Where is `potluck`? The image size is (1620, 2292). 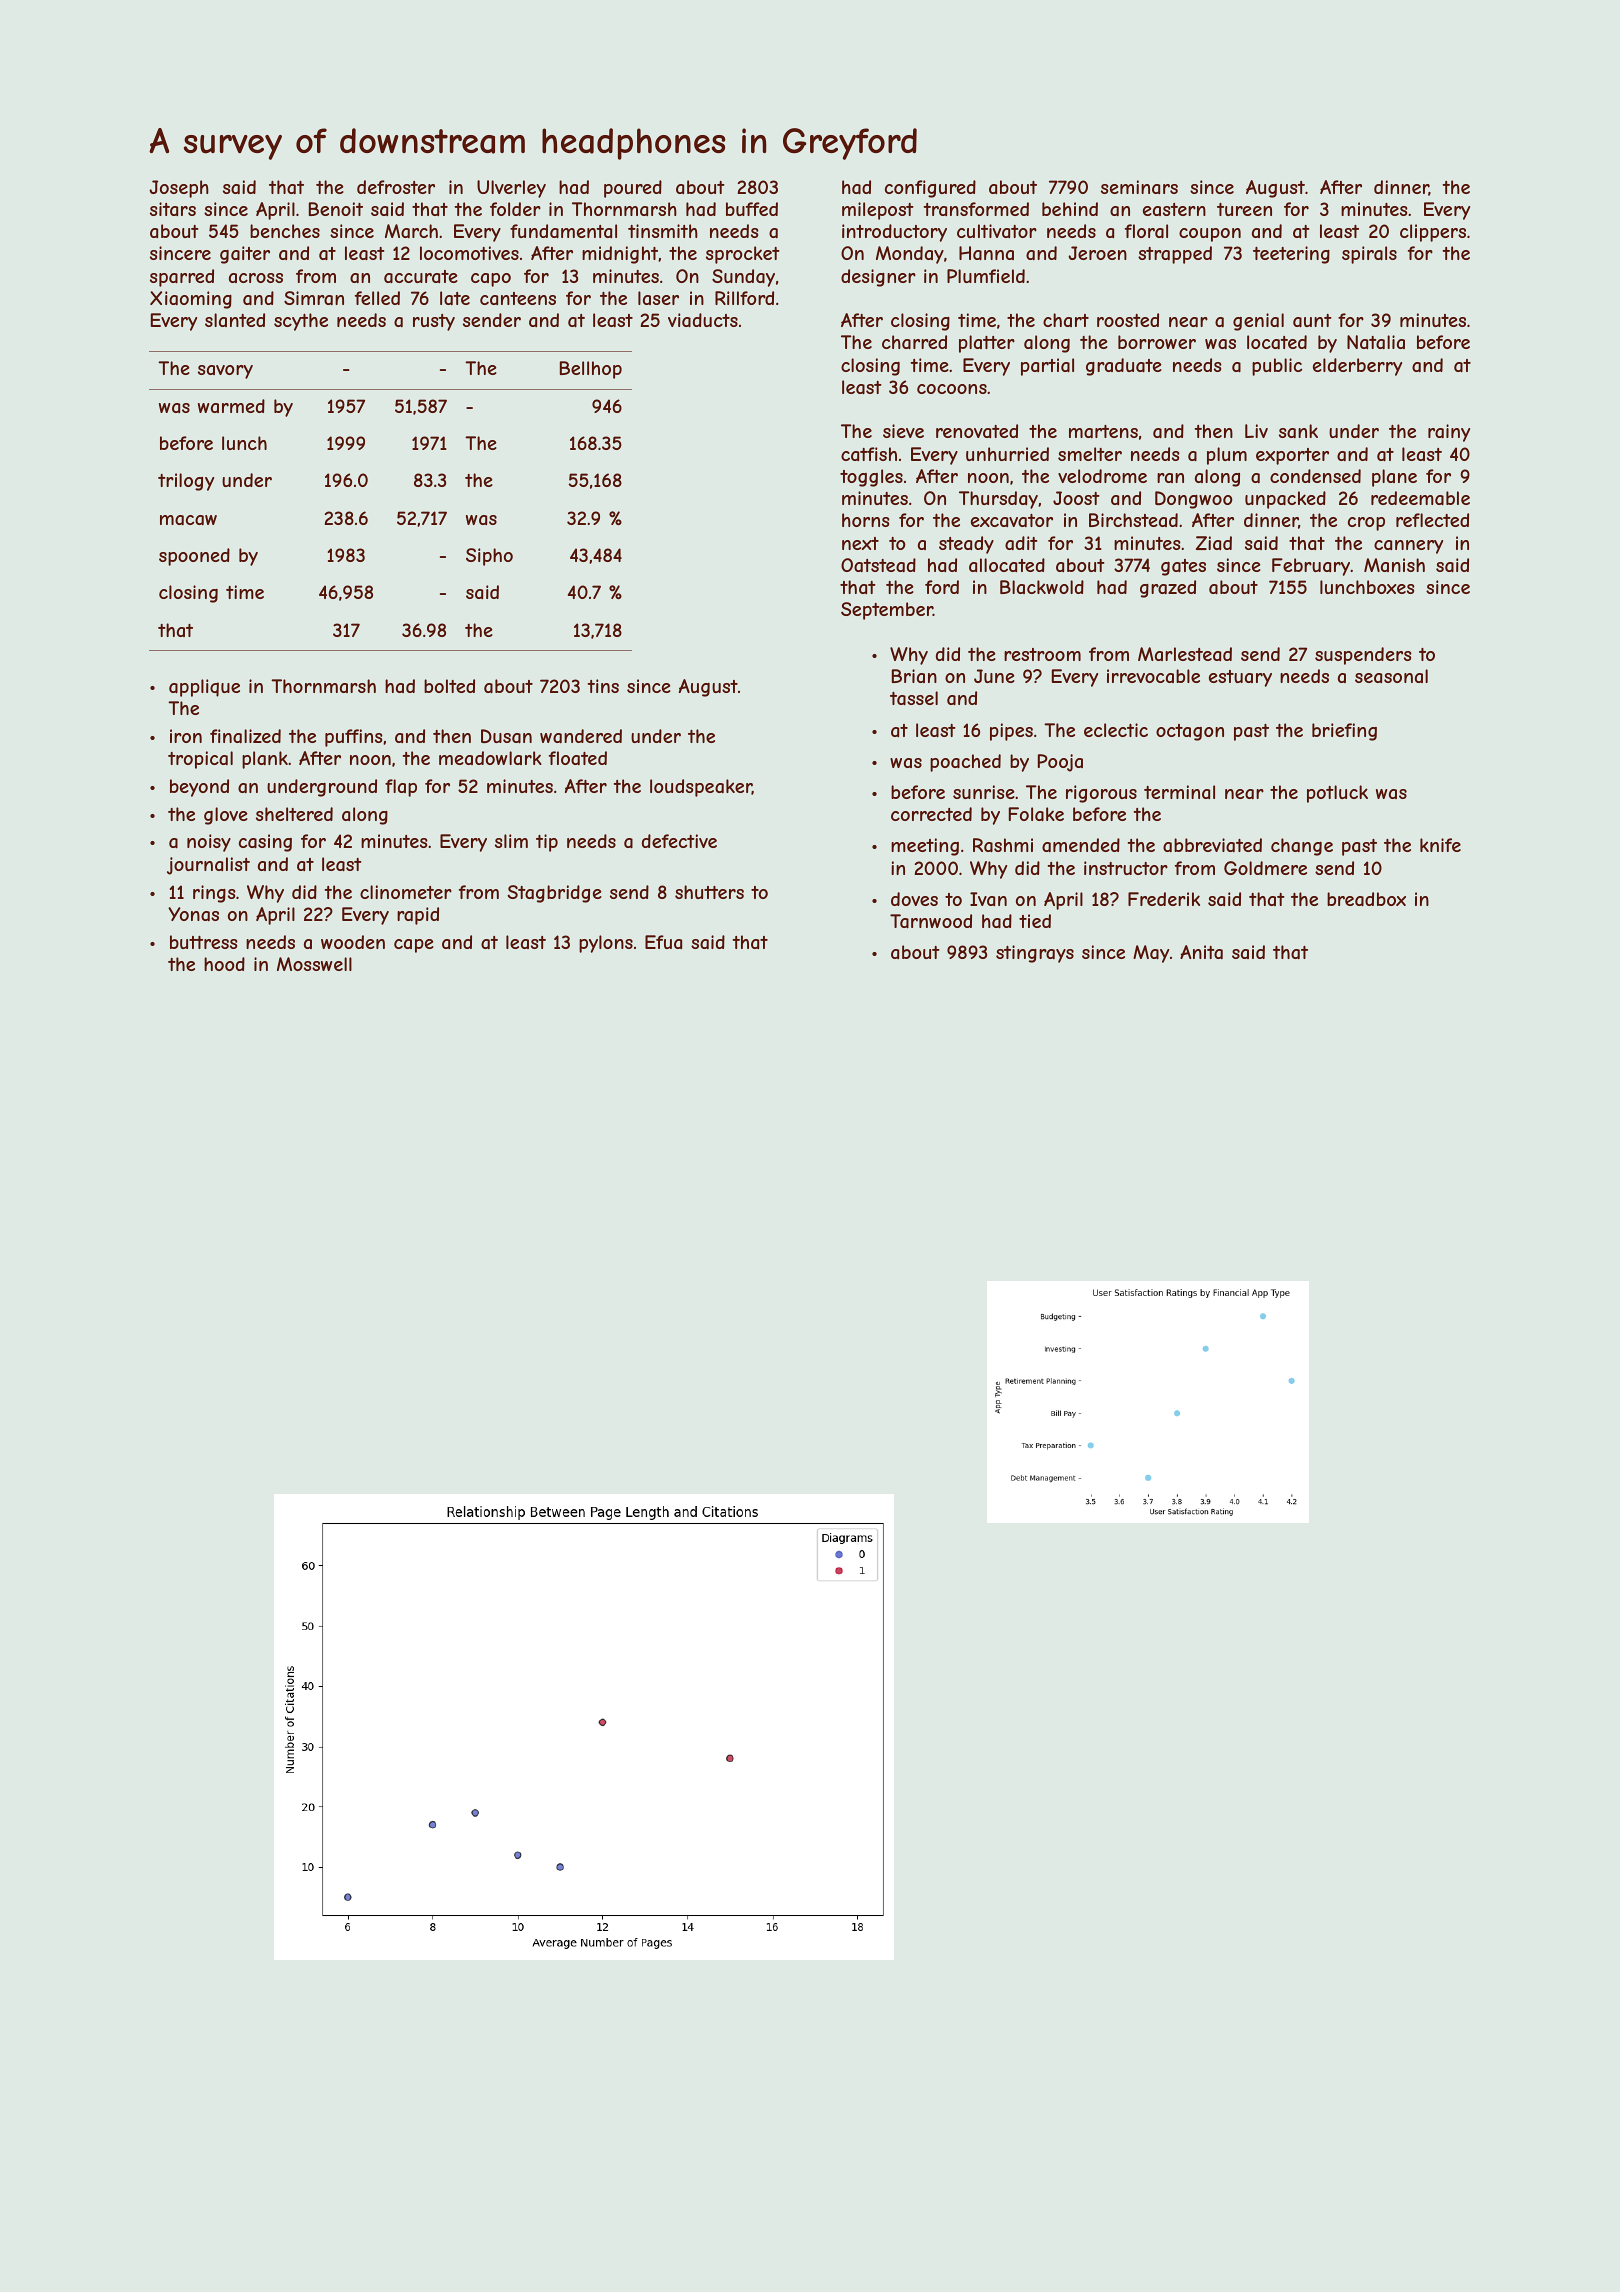
potluck is located at coordinates (1337, 794).
